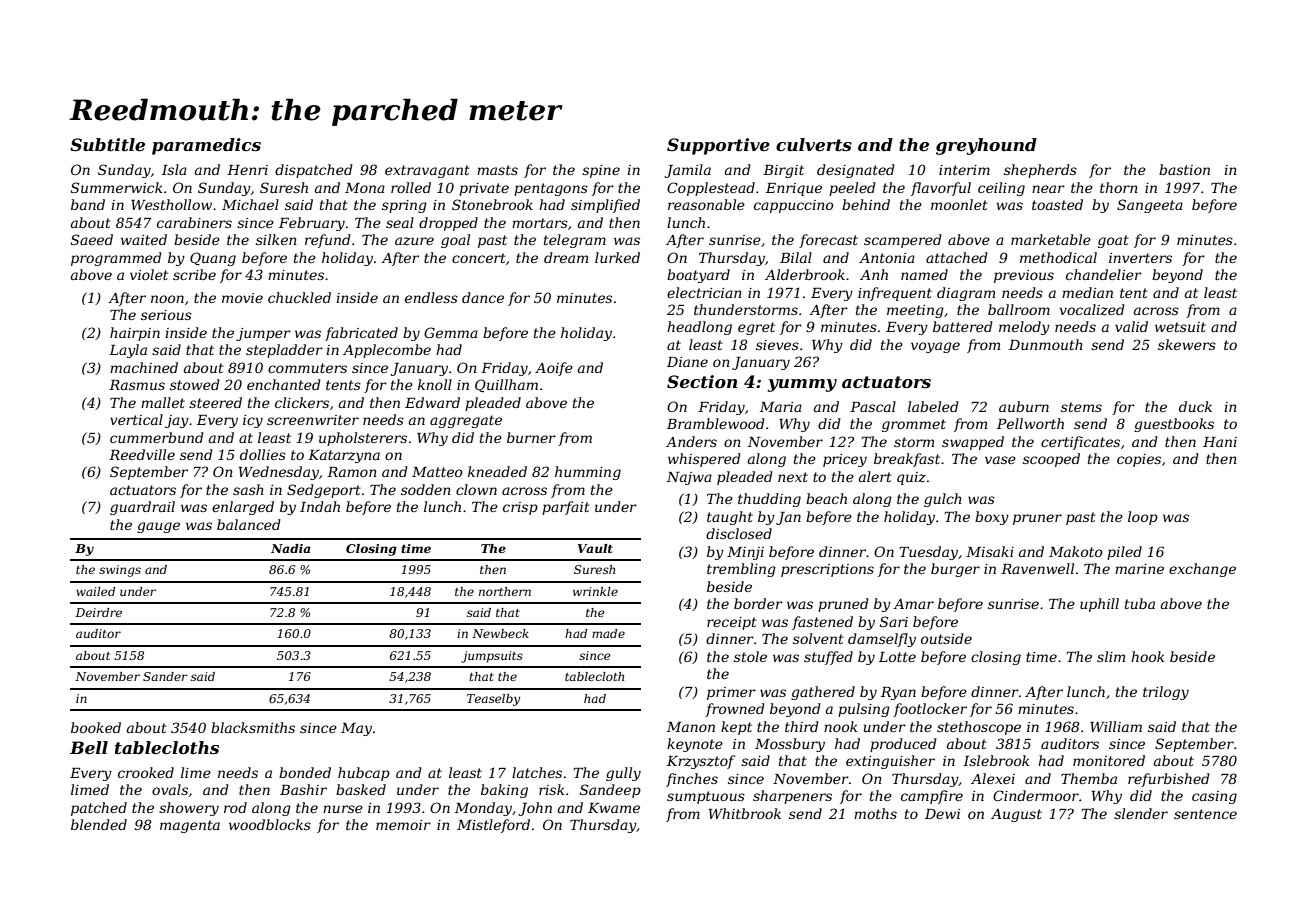  I want to click on Quang, so click(213, 259).
